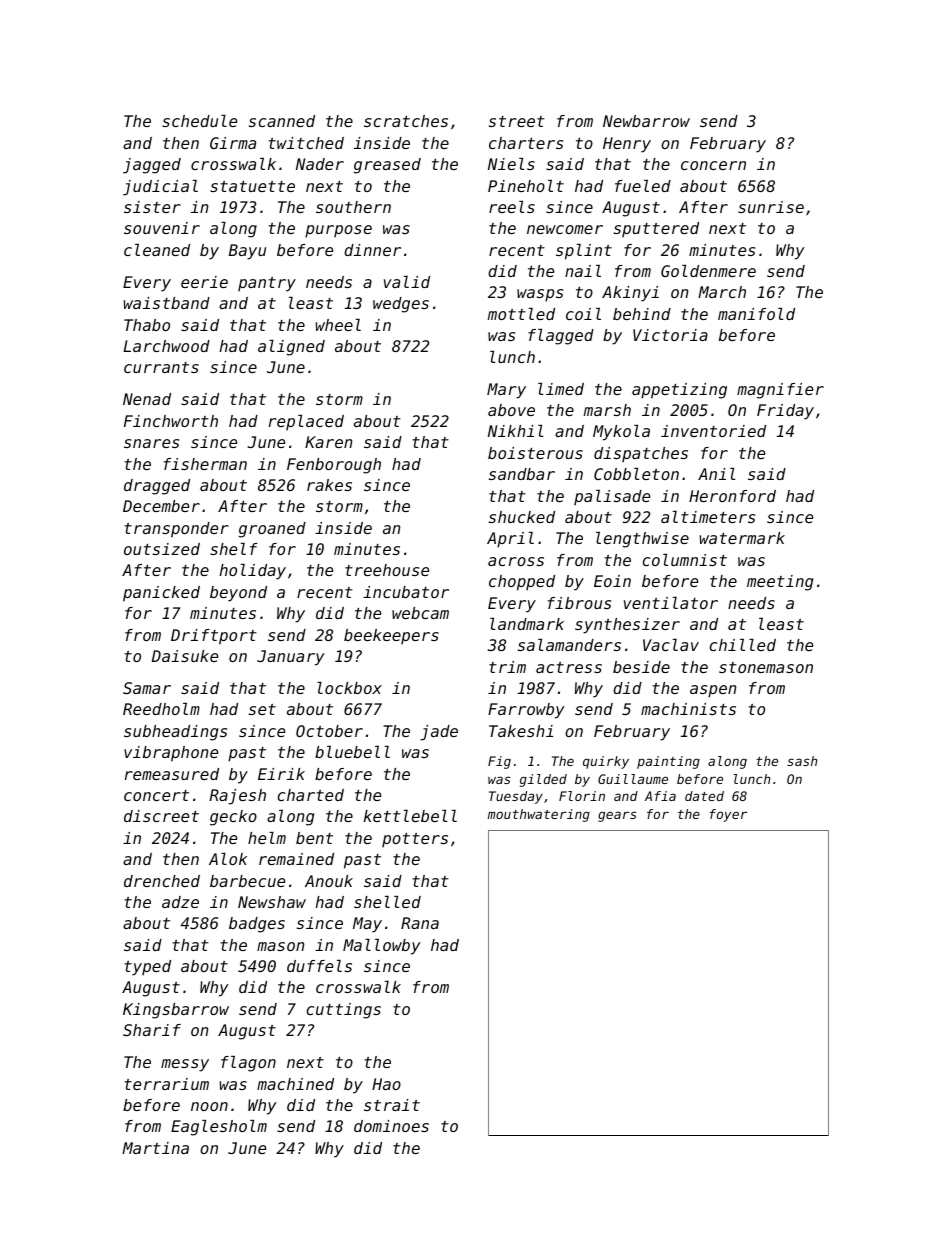 This page has width=952, height=1233. Describe the element at coordinates (507, 667) in the page. I see `trim` at that location.
